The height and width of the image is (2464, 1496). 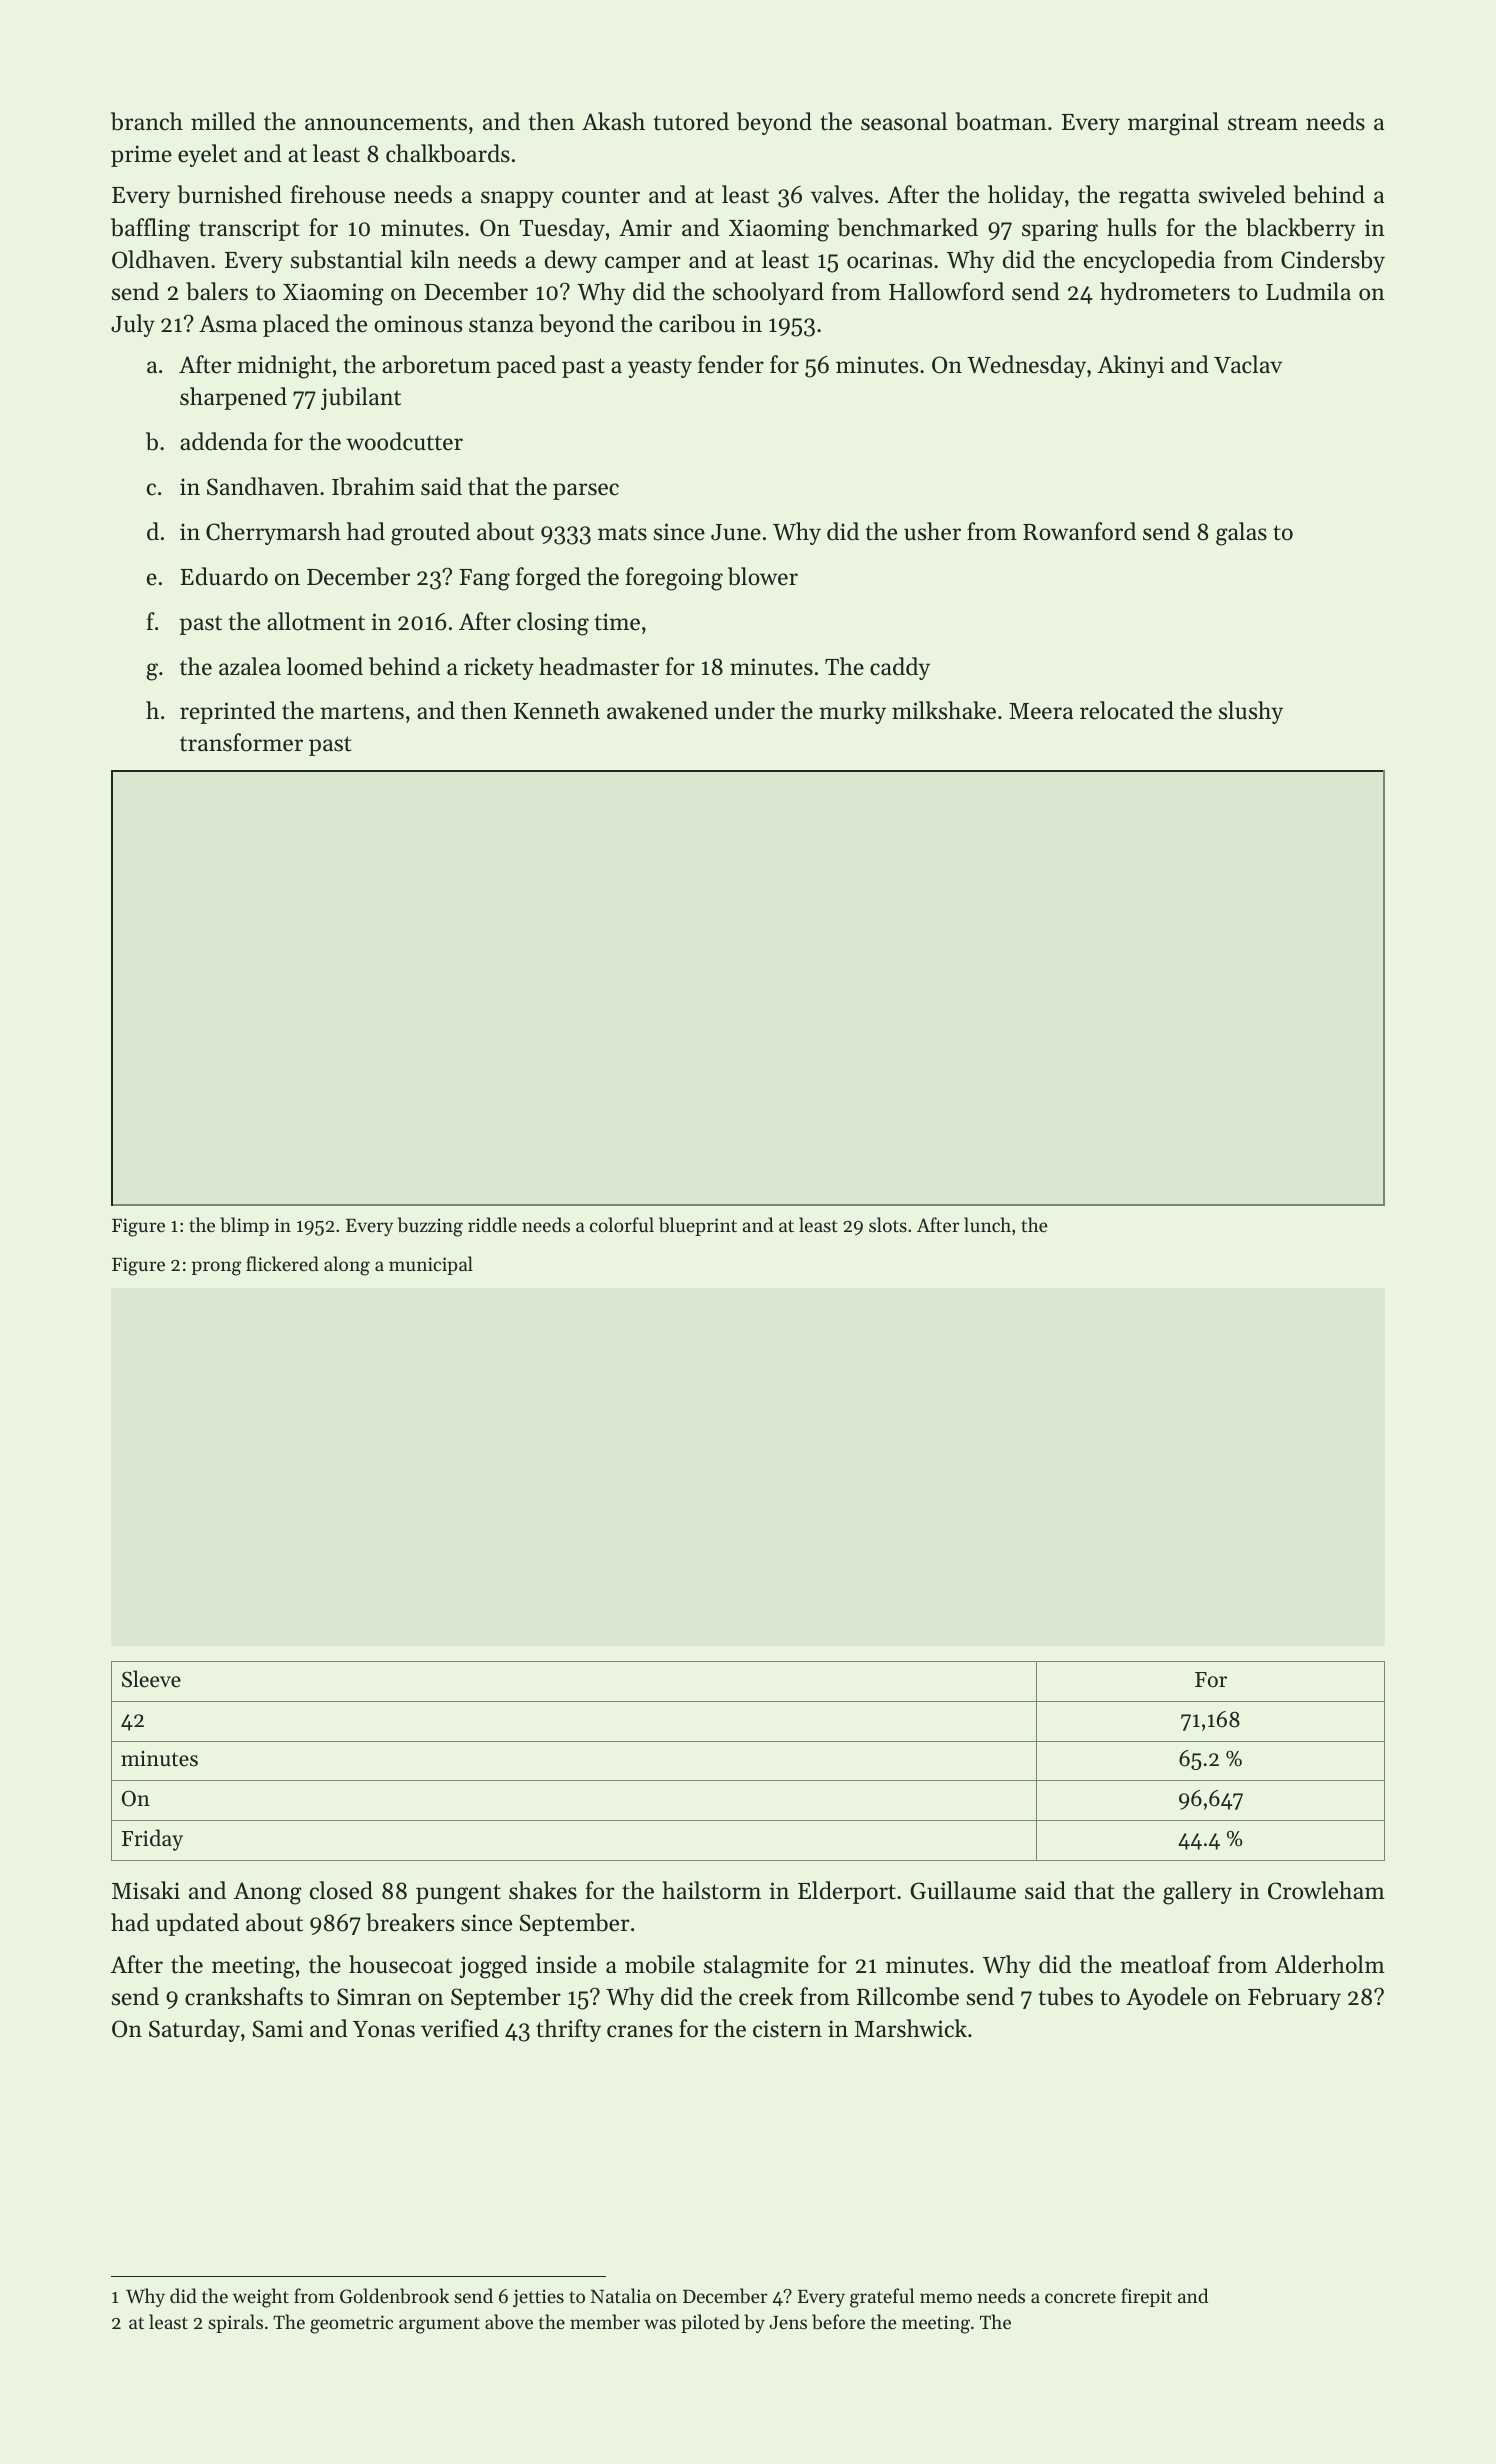 I want to click on lunch, so click(x=987, y=1224).
